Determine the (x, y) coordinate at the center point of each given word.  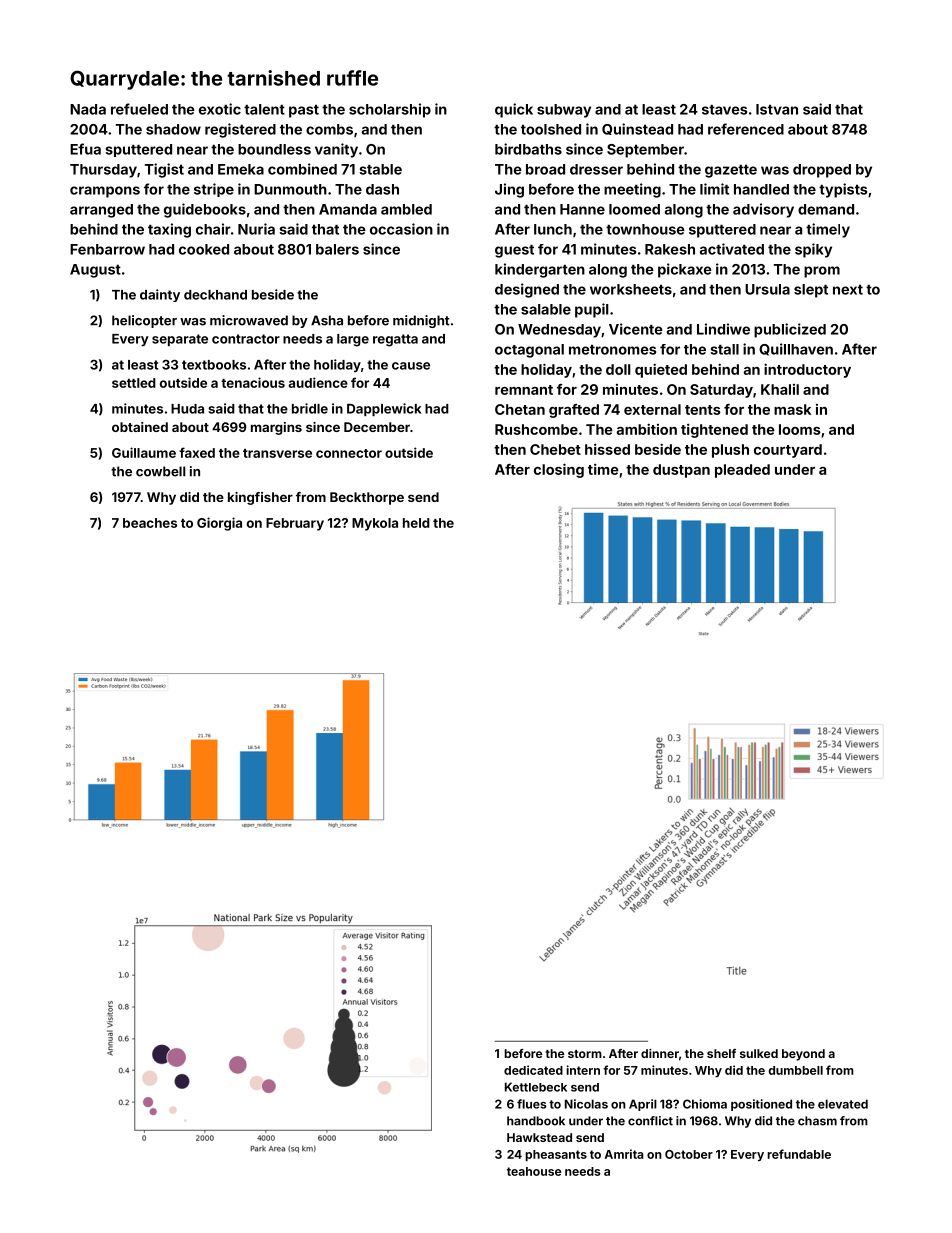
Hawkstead (539, 1137)
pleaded (742, 471)
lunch (553, 229)
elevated (843, 1104)
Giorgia (219, 524)
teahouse (534, 1171)
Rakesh (670, 249)
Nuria (256, 229)
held (416, 523)
